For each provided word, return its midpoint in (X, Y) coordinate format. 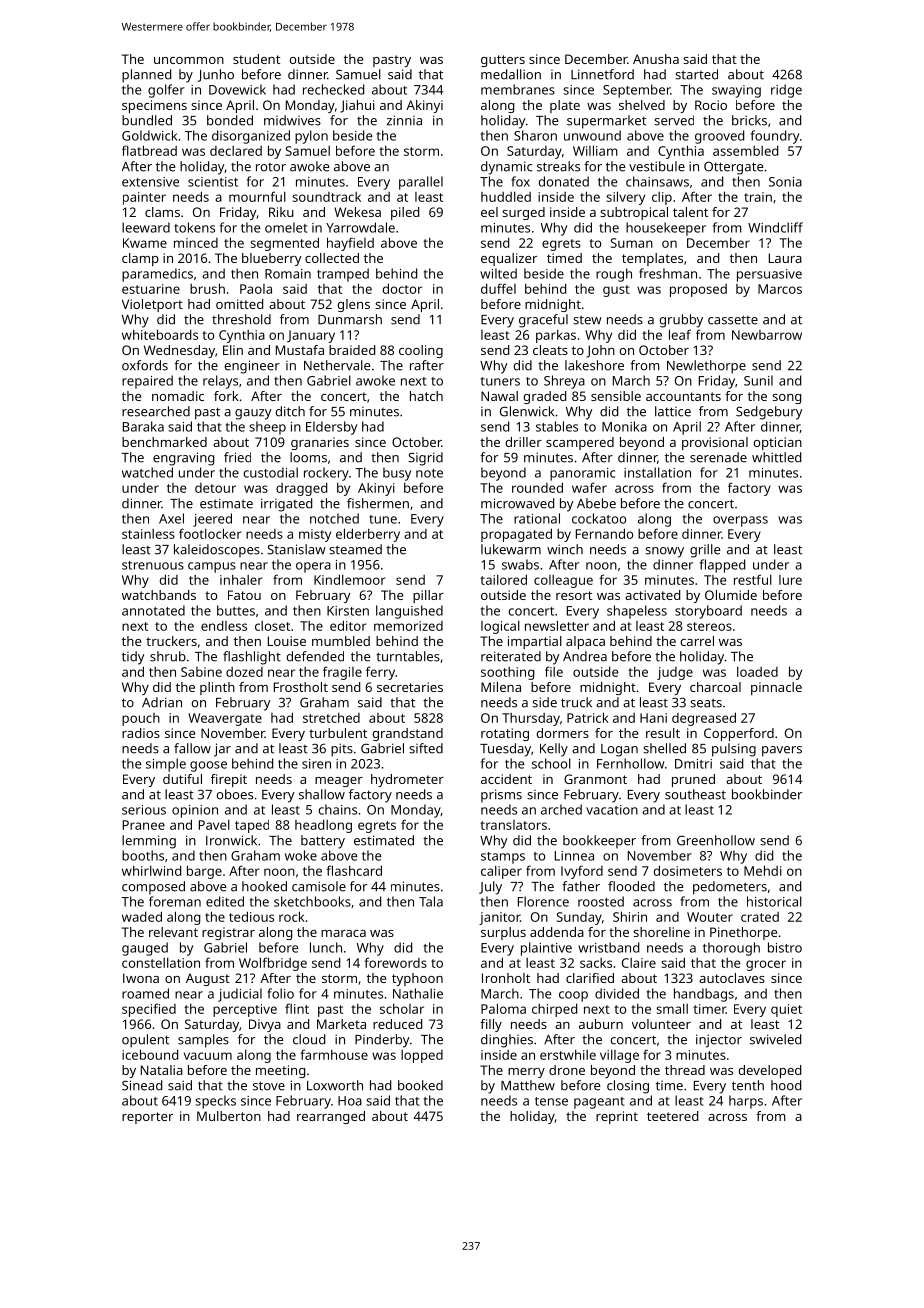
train (758, 197)
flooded (631, 886)
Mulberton (229, 1116)
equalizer (509, 259)
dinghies (507, 1041)
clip (662, 198)
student (256, 59)
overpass (740, 521)
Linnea (574, 856)
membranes (518, 89)
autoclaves (732, 978)
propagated (516, 535)
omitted (239, 304)
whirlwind (151, 870)
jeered (212, 520)
